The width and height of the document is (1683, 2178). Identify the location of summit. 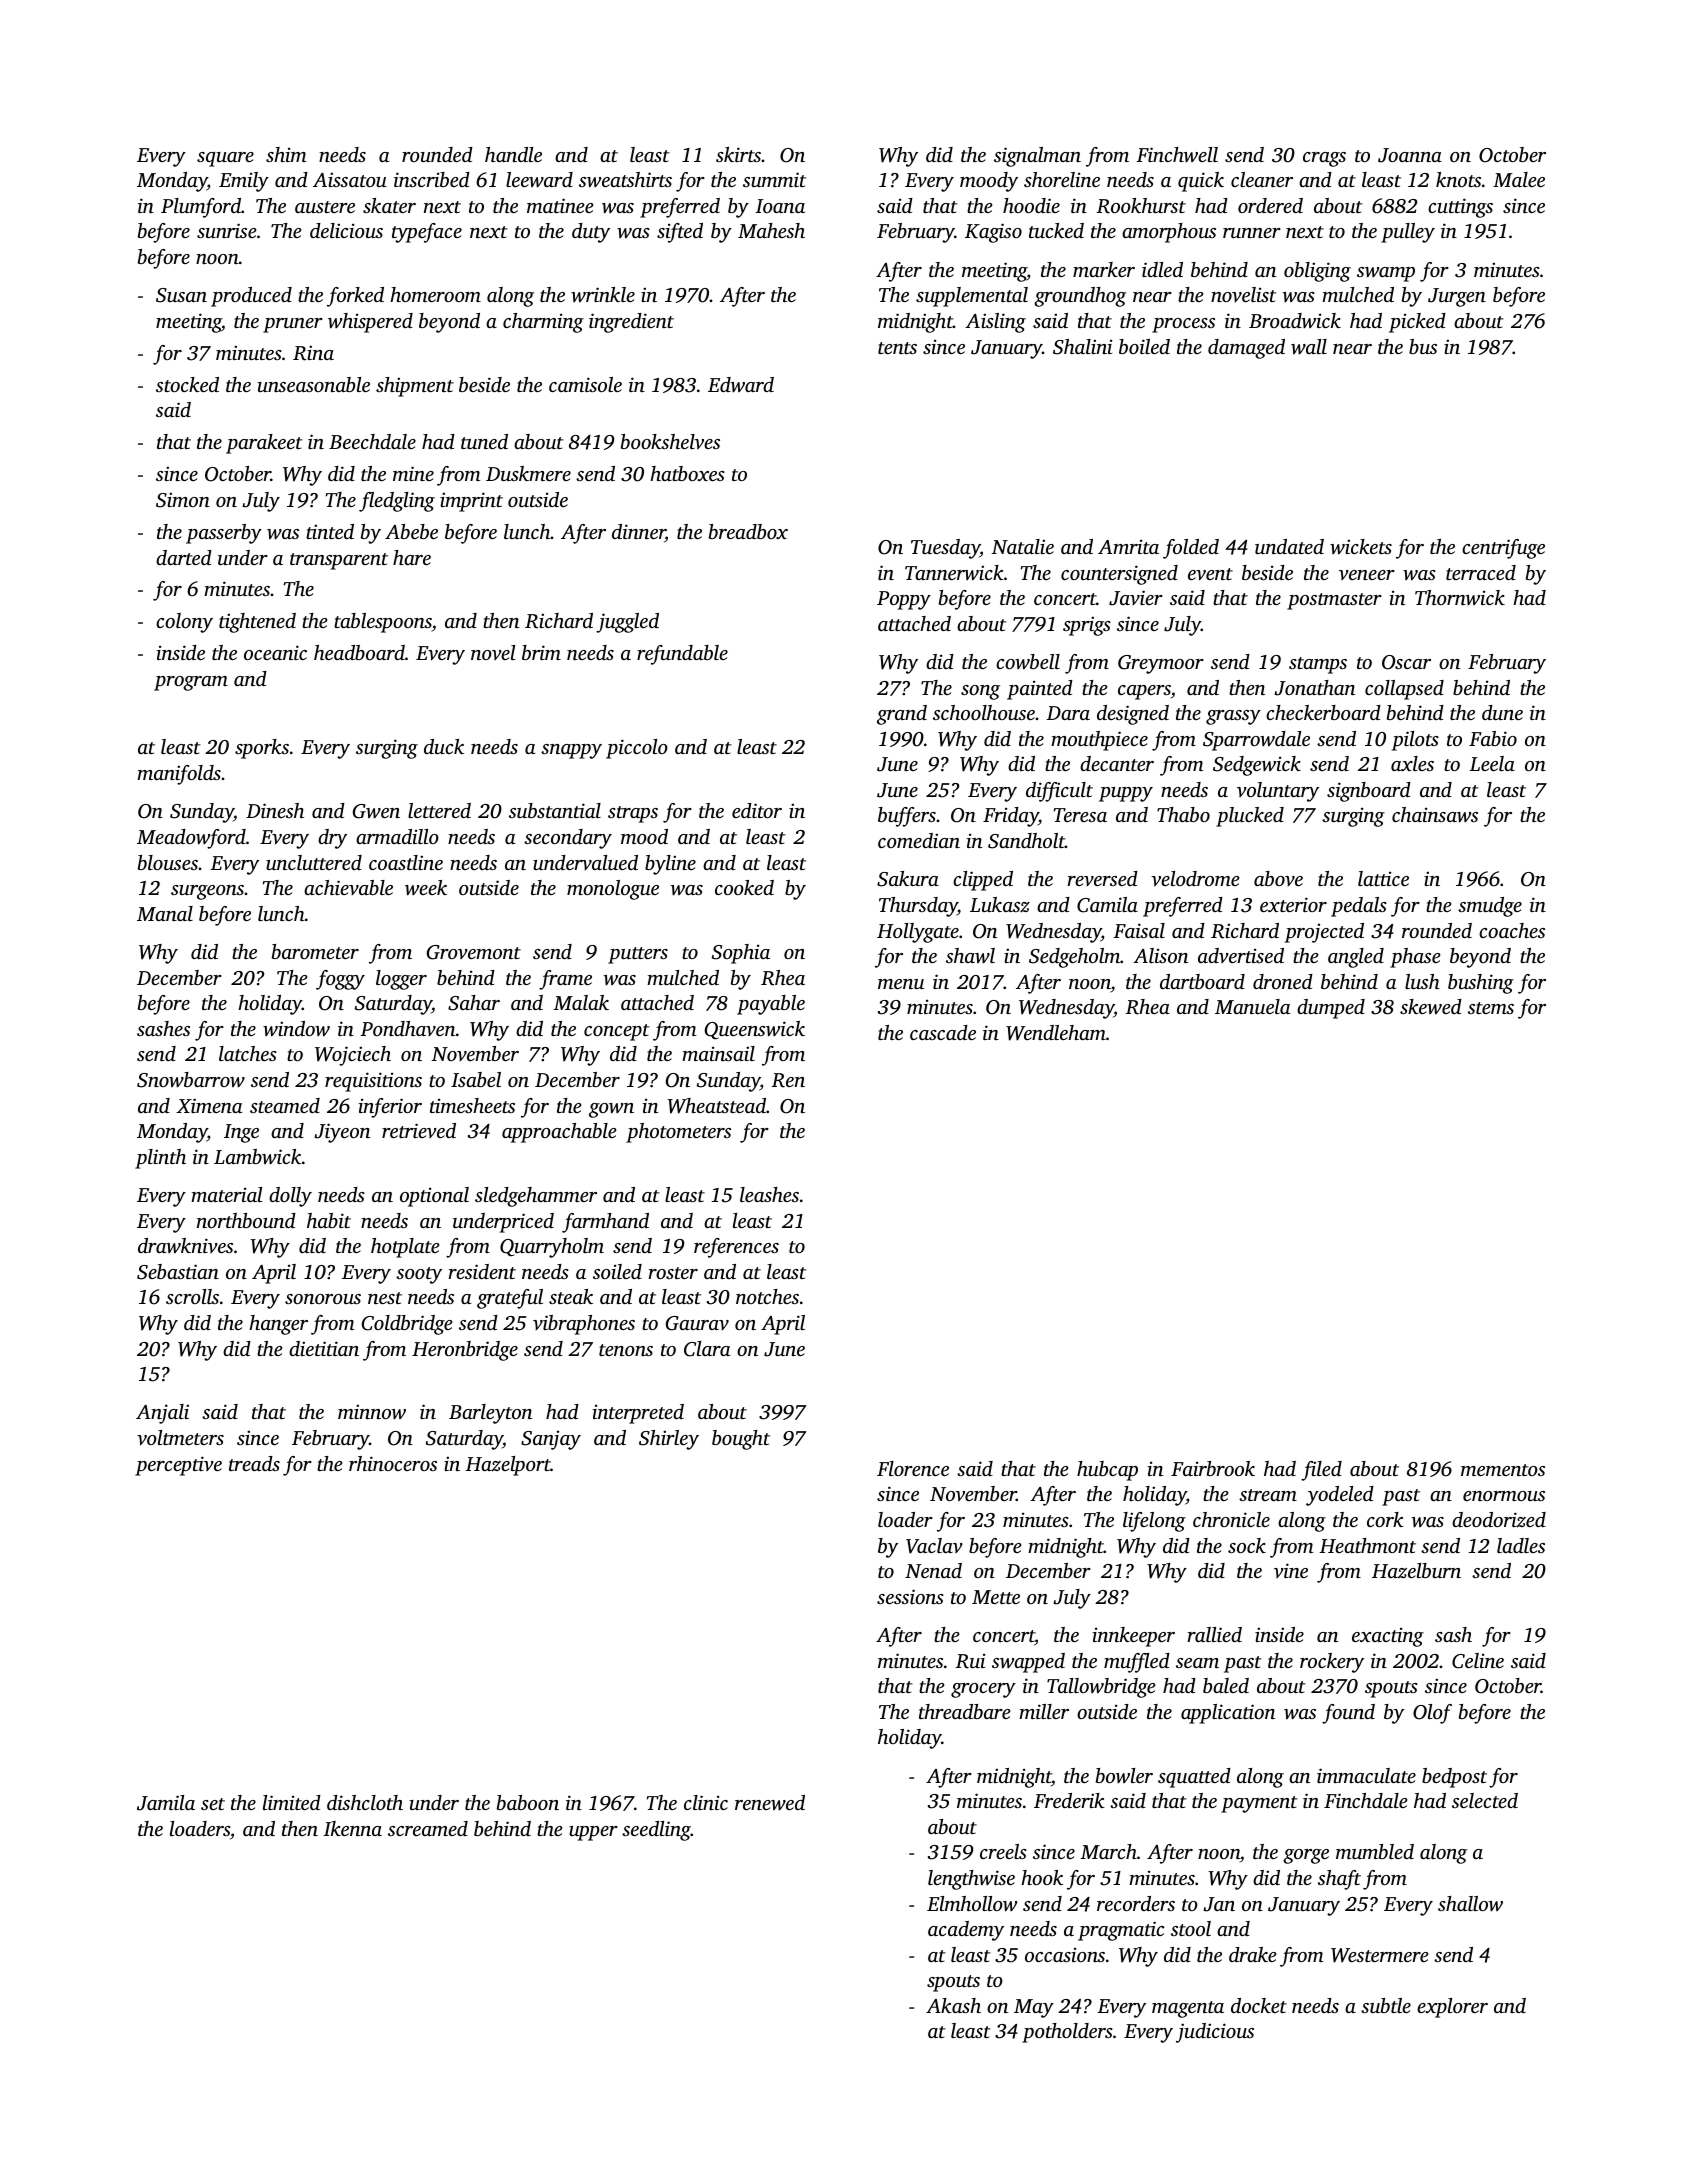
(774, 179).
